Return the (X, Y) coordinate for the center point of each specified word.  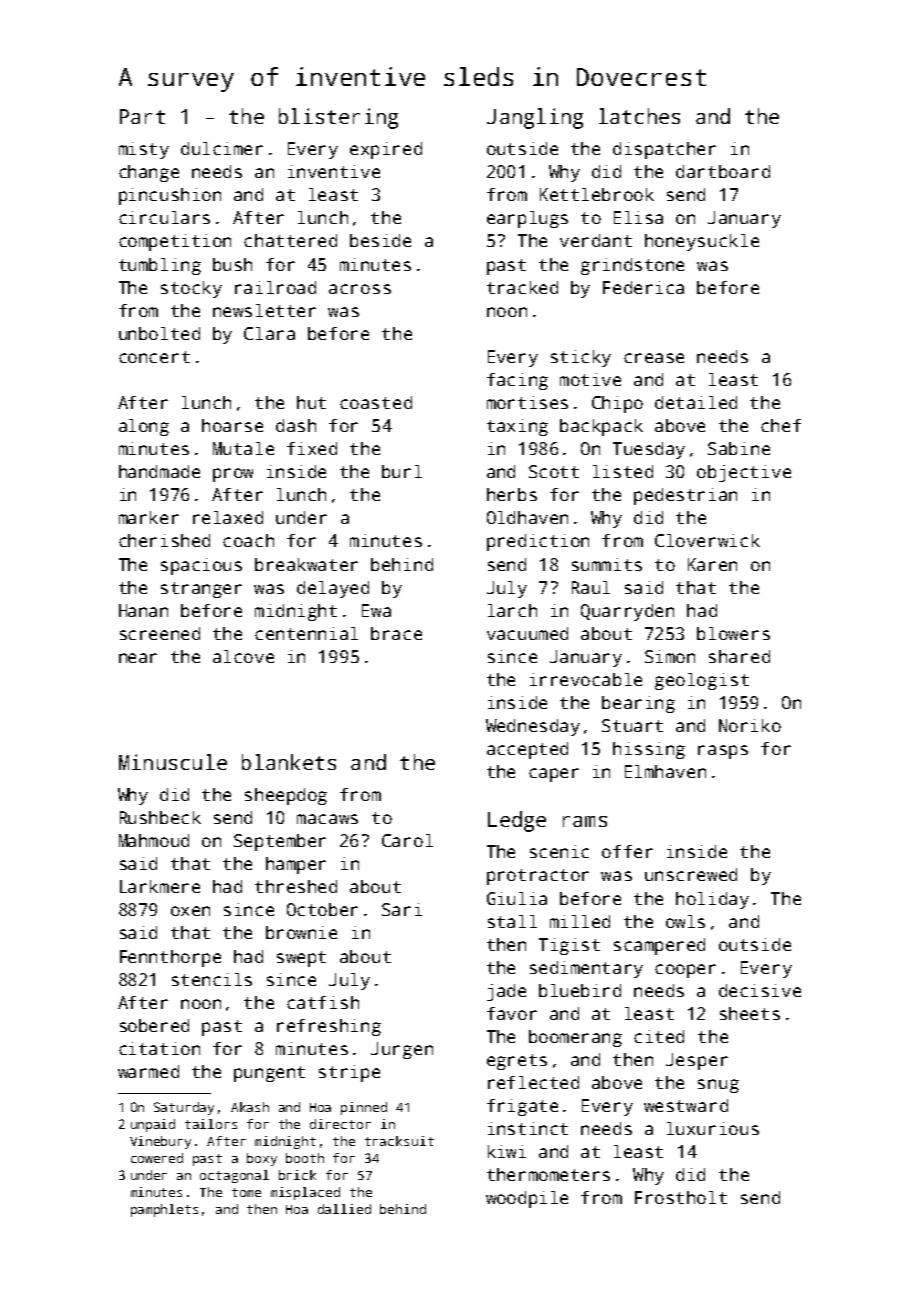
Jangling (535, 118)
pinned (364, 1108)
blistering (338, 118)
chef (781, 425)
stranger (201, 590)
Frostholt (681, 1197)
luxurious (713, 1128)
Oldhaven (527, 517)
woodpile (527, 1199)
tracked (522, 287)
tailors (211, 1124)
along (144, 427)
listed (623, 471)
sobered (154, 1025)
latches (639, 116)
